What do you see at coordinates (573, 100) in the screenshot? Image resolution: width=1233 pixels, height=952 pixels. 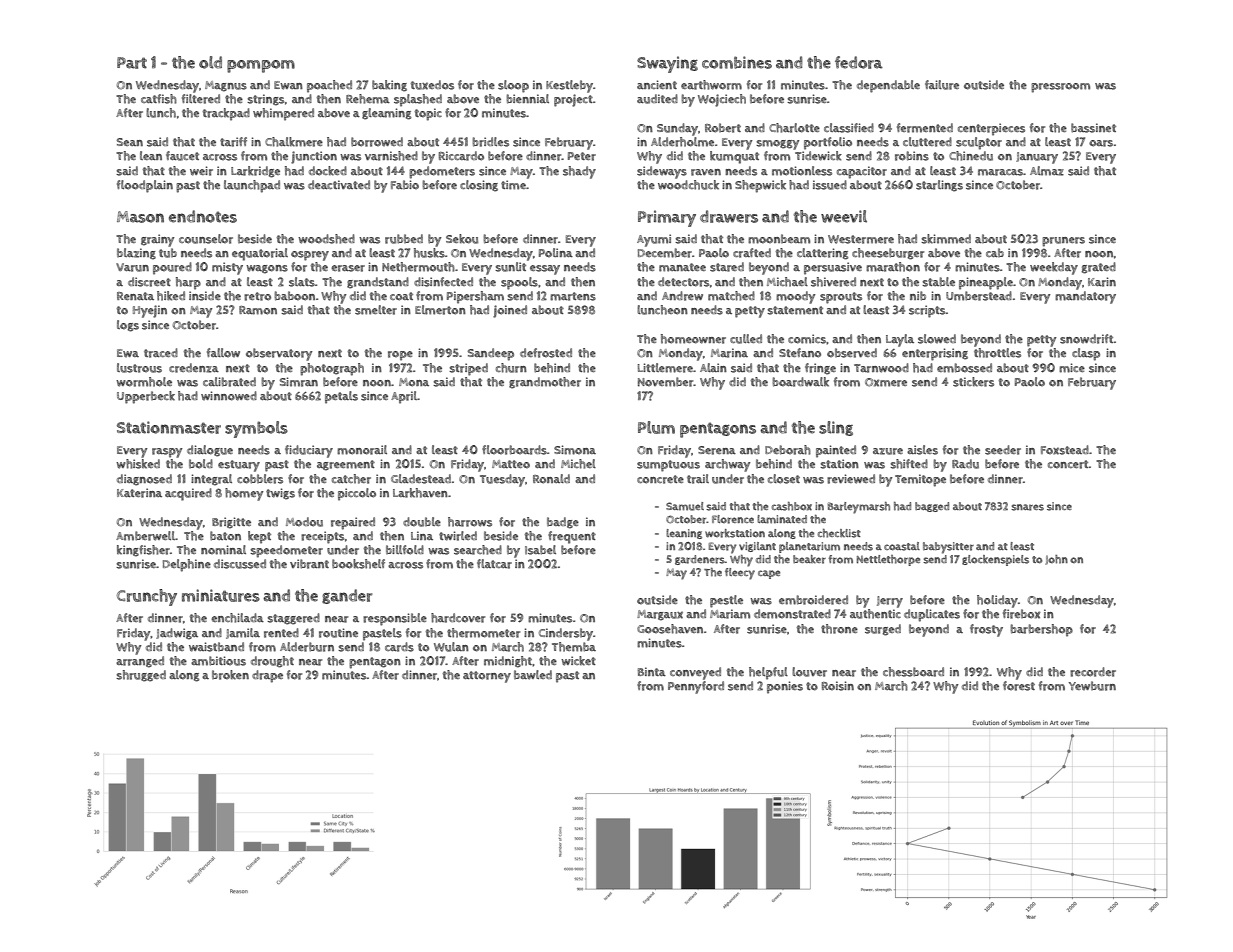 I see `project` at bounding box center [573, 100].
